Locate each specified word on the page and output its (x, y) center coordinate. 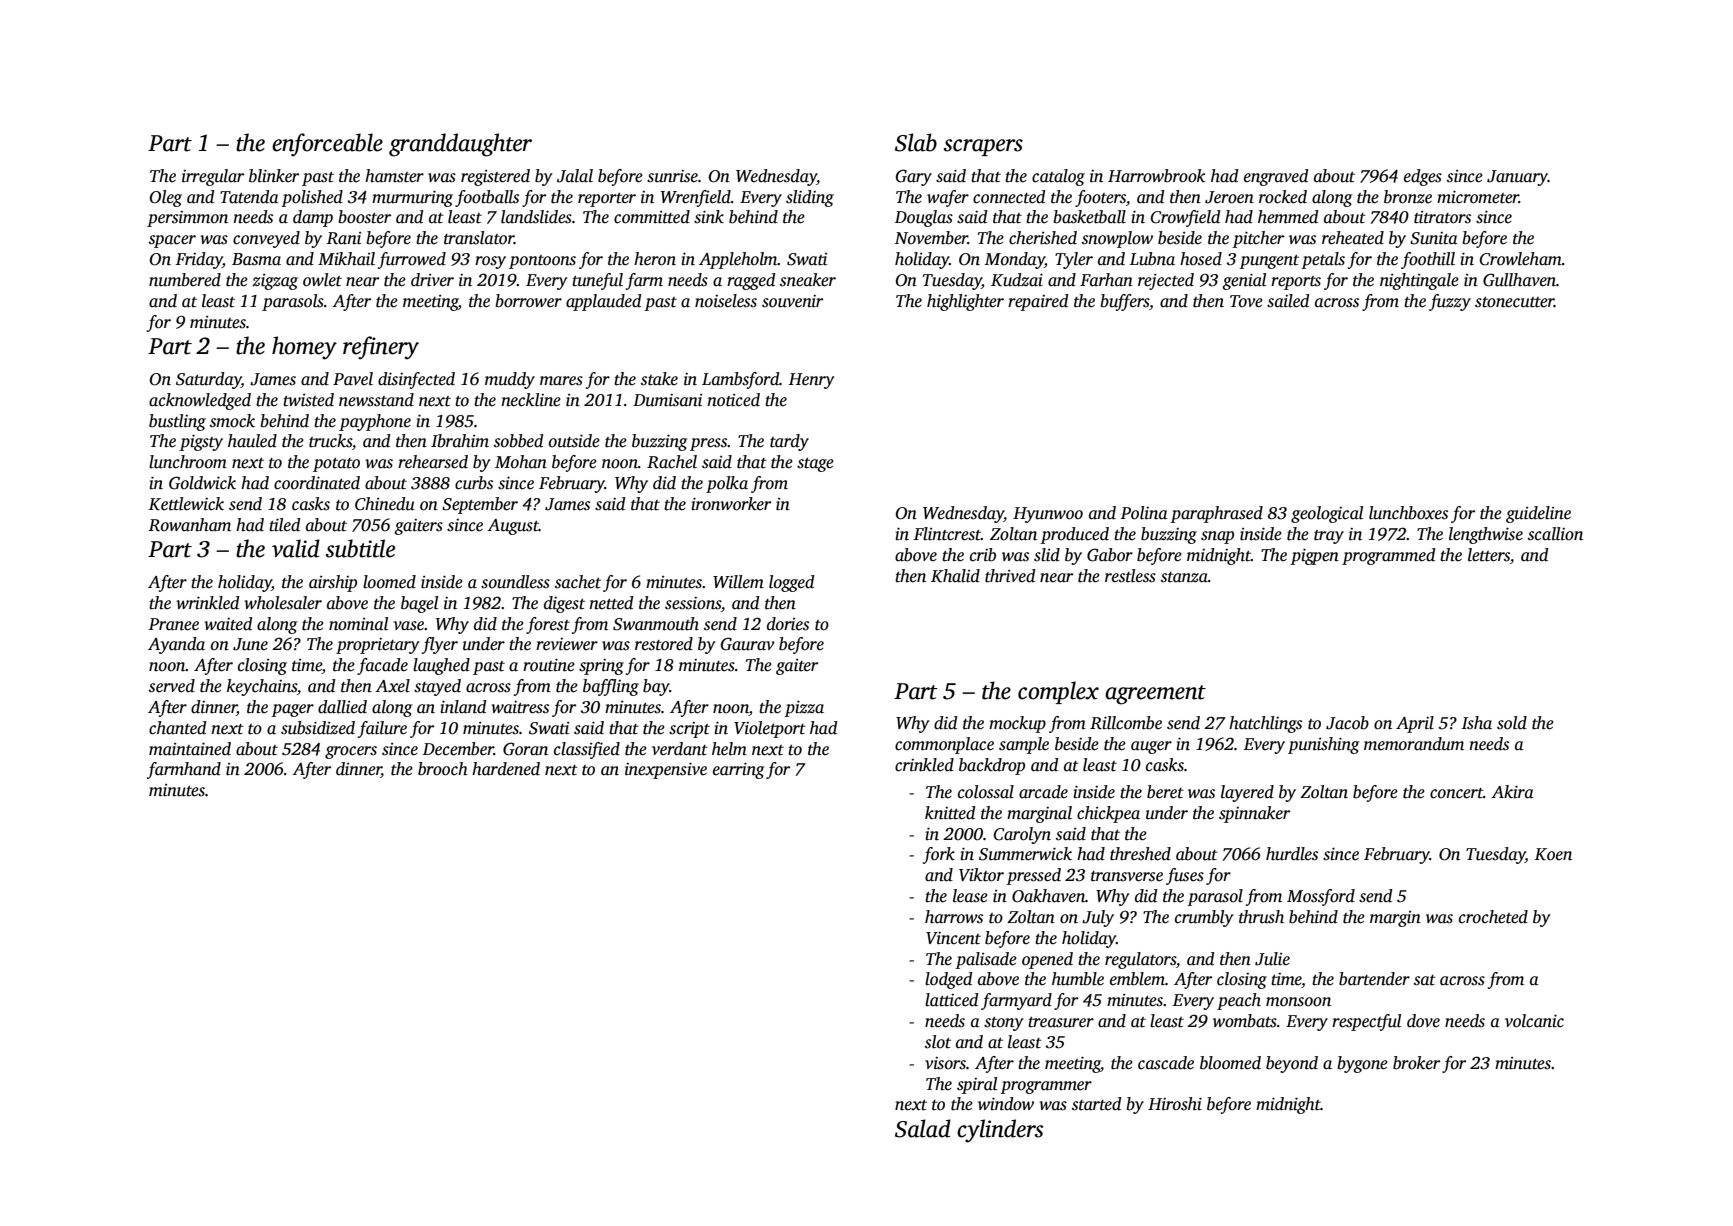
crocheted (1493, 917)
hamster (394, 176)
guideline (1538, 514)
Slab (916, 142)
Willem (738, 582)
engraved (1276, 177)
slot (938, 1042)
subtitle (360, 548)
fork (939, 855)
